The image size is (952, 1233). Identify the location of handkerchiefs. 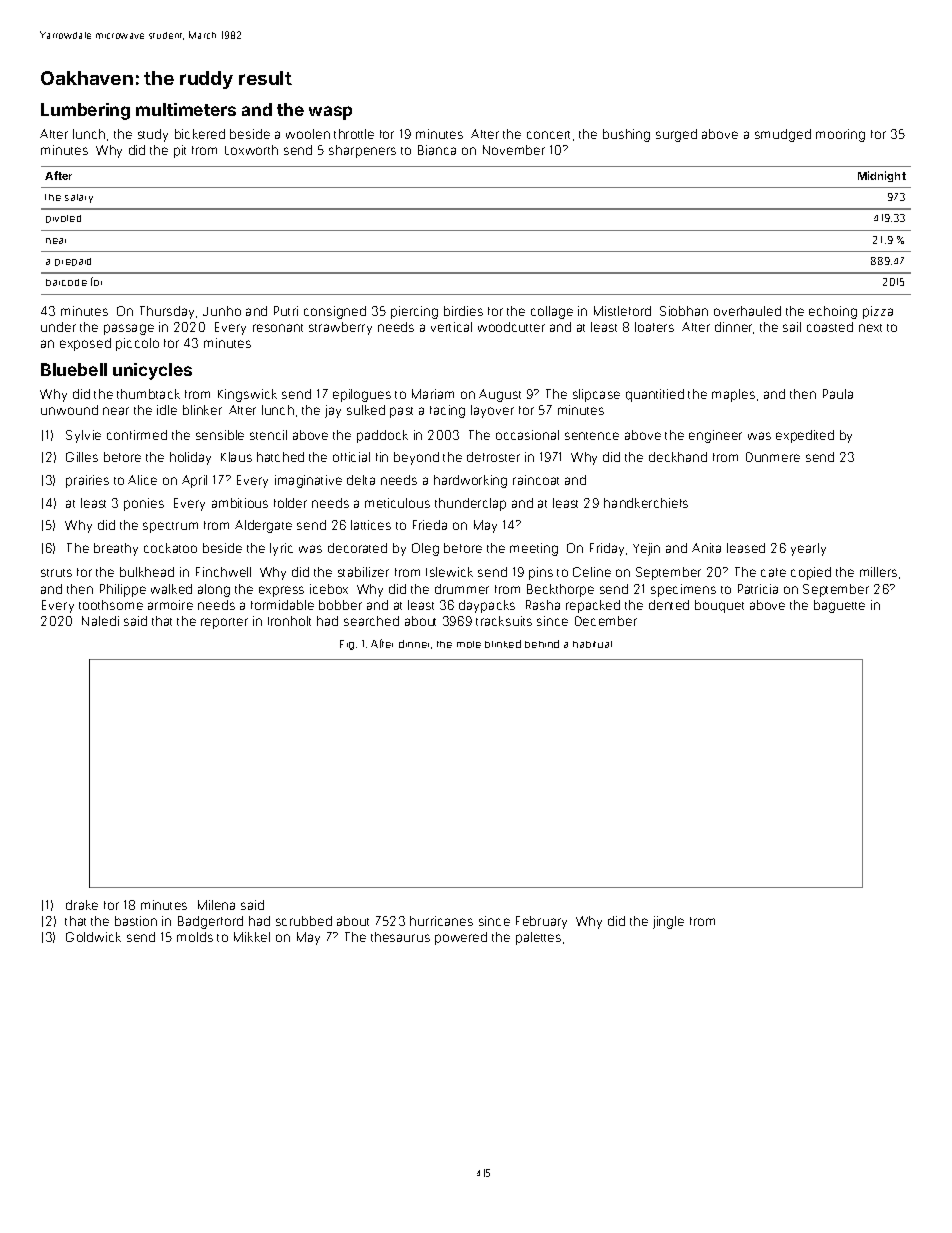
(646, 503).
